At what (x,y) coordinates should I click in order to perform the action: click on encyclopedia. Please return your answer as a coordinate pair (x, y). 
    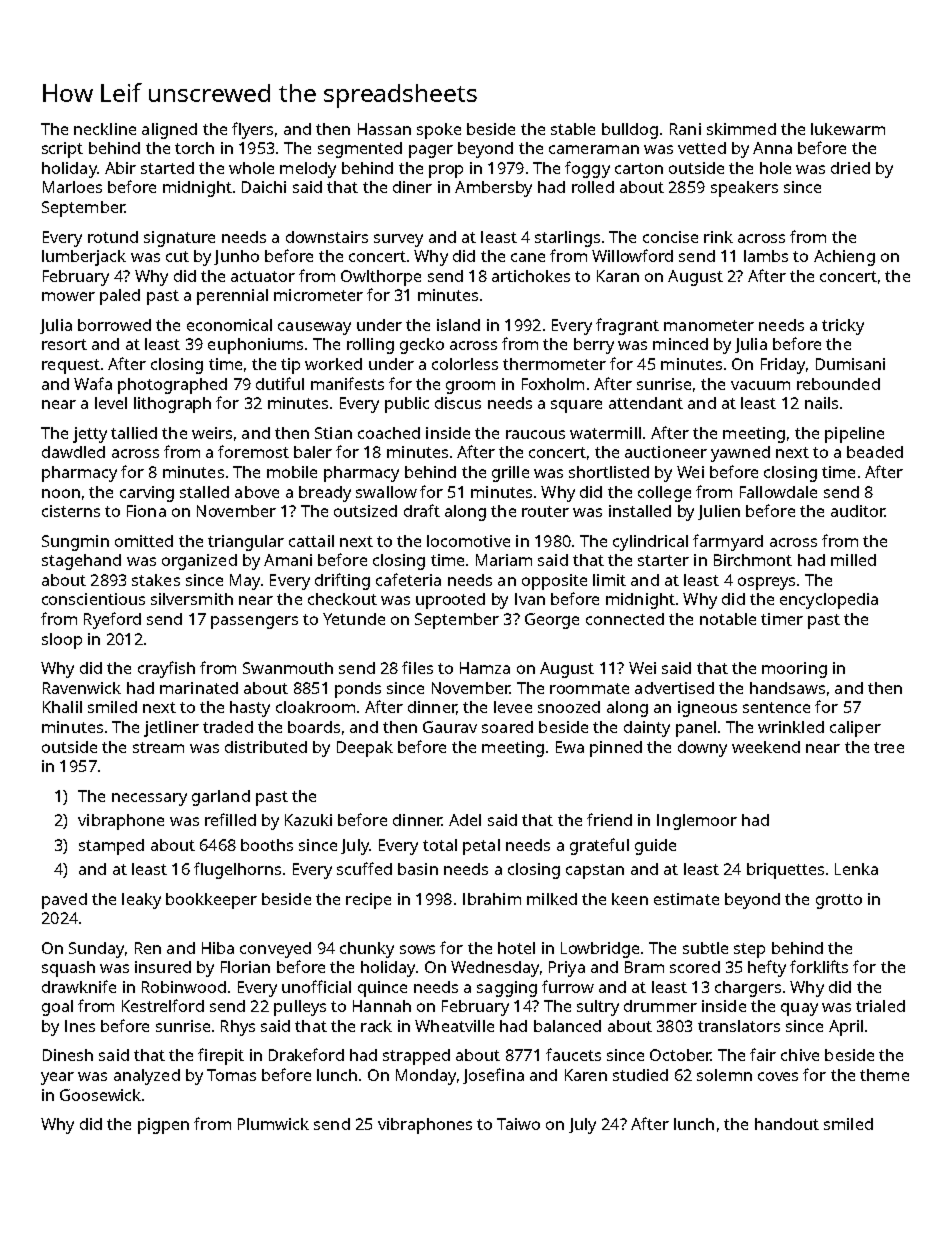
    Looking at the image, I should click on (829, 601).
